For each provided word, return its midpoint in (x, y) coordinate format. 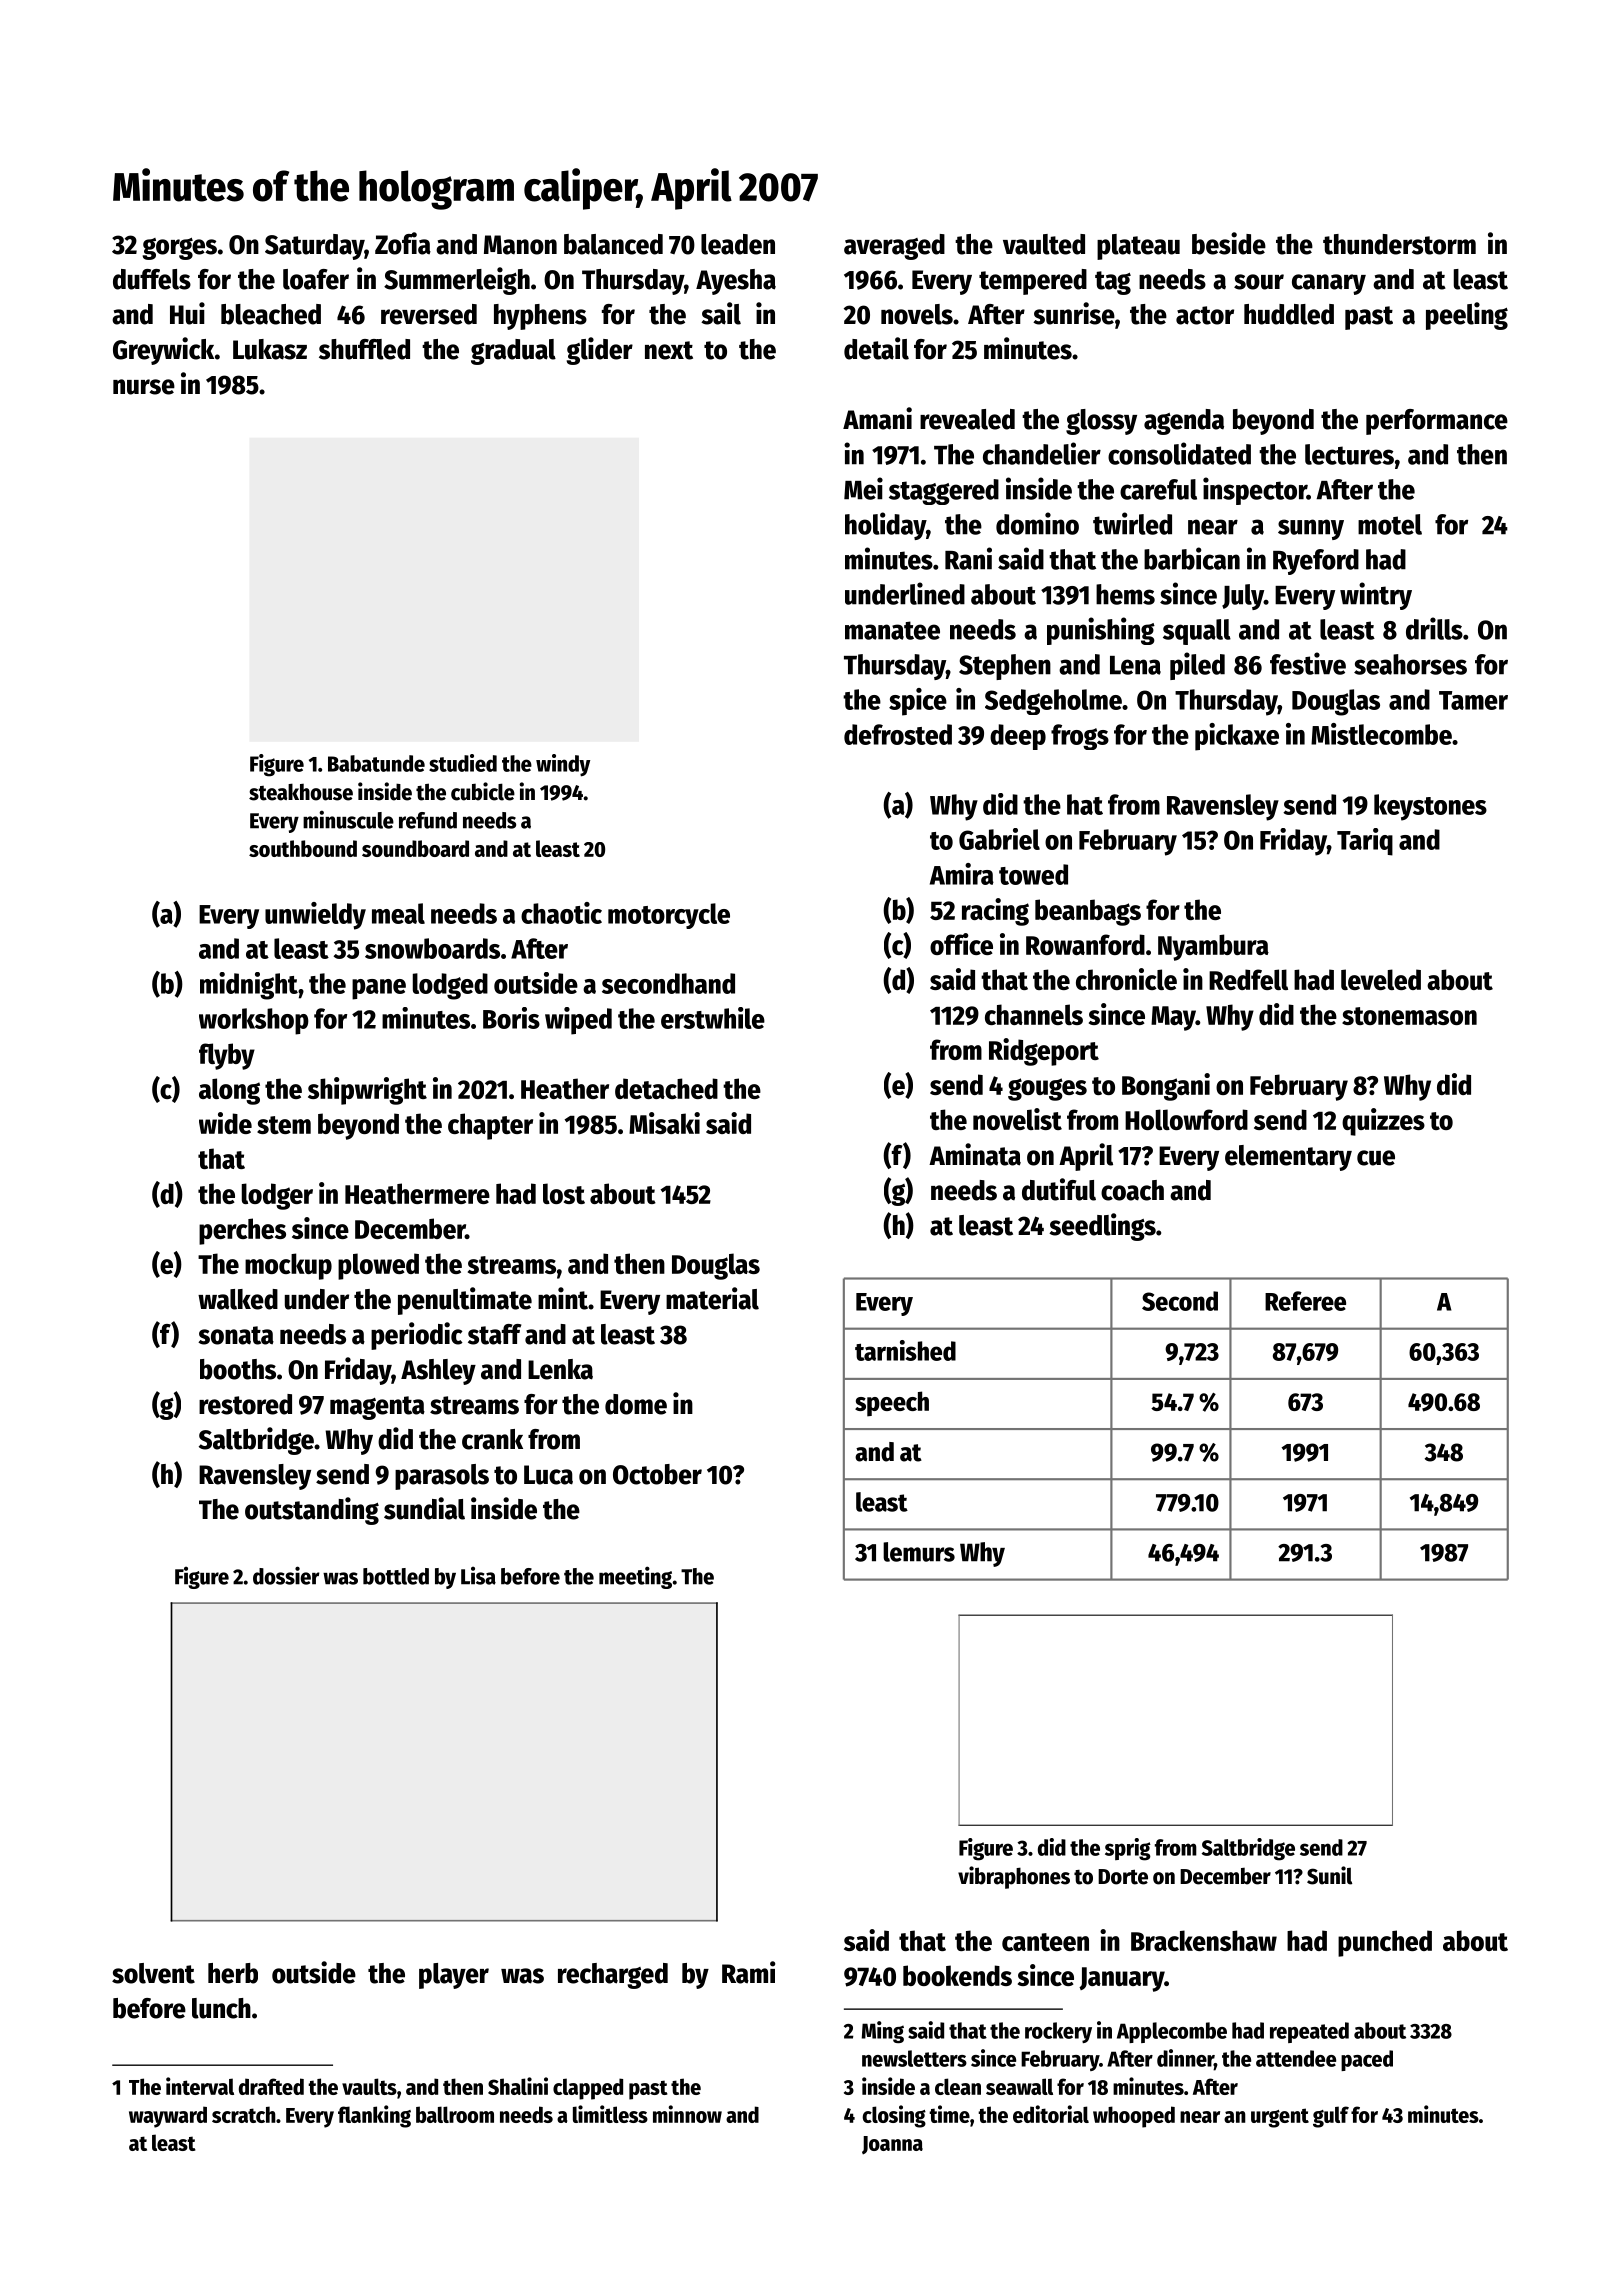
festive (1308, 663)
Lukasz (270, 349)
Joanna (892, 2145)
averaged (894, 247)
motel (1390, 524)
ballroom (455, 2114)
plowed (378, 1266)
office (961, 944)
